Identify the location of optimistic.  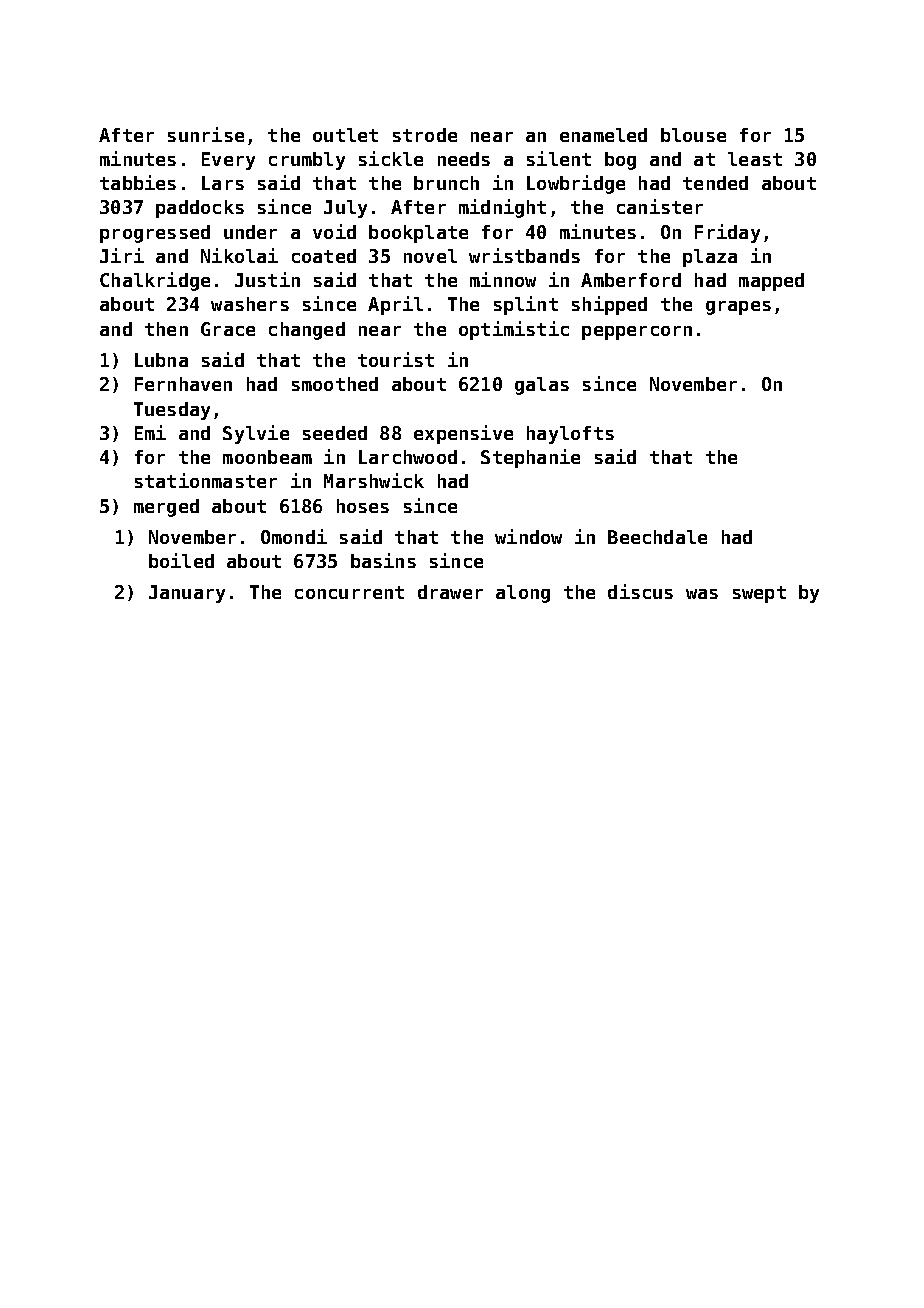
(514, 330).
